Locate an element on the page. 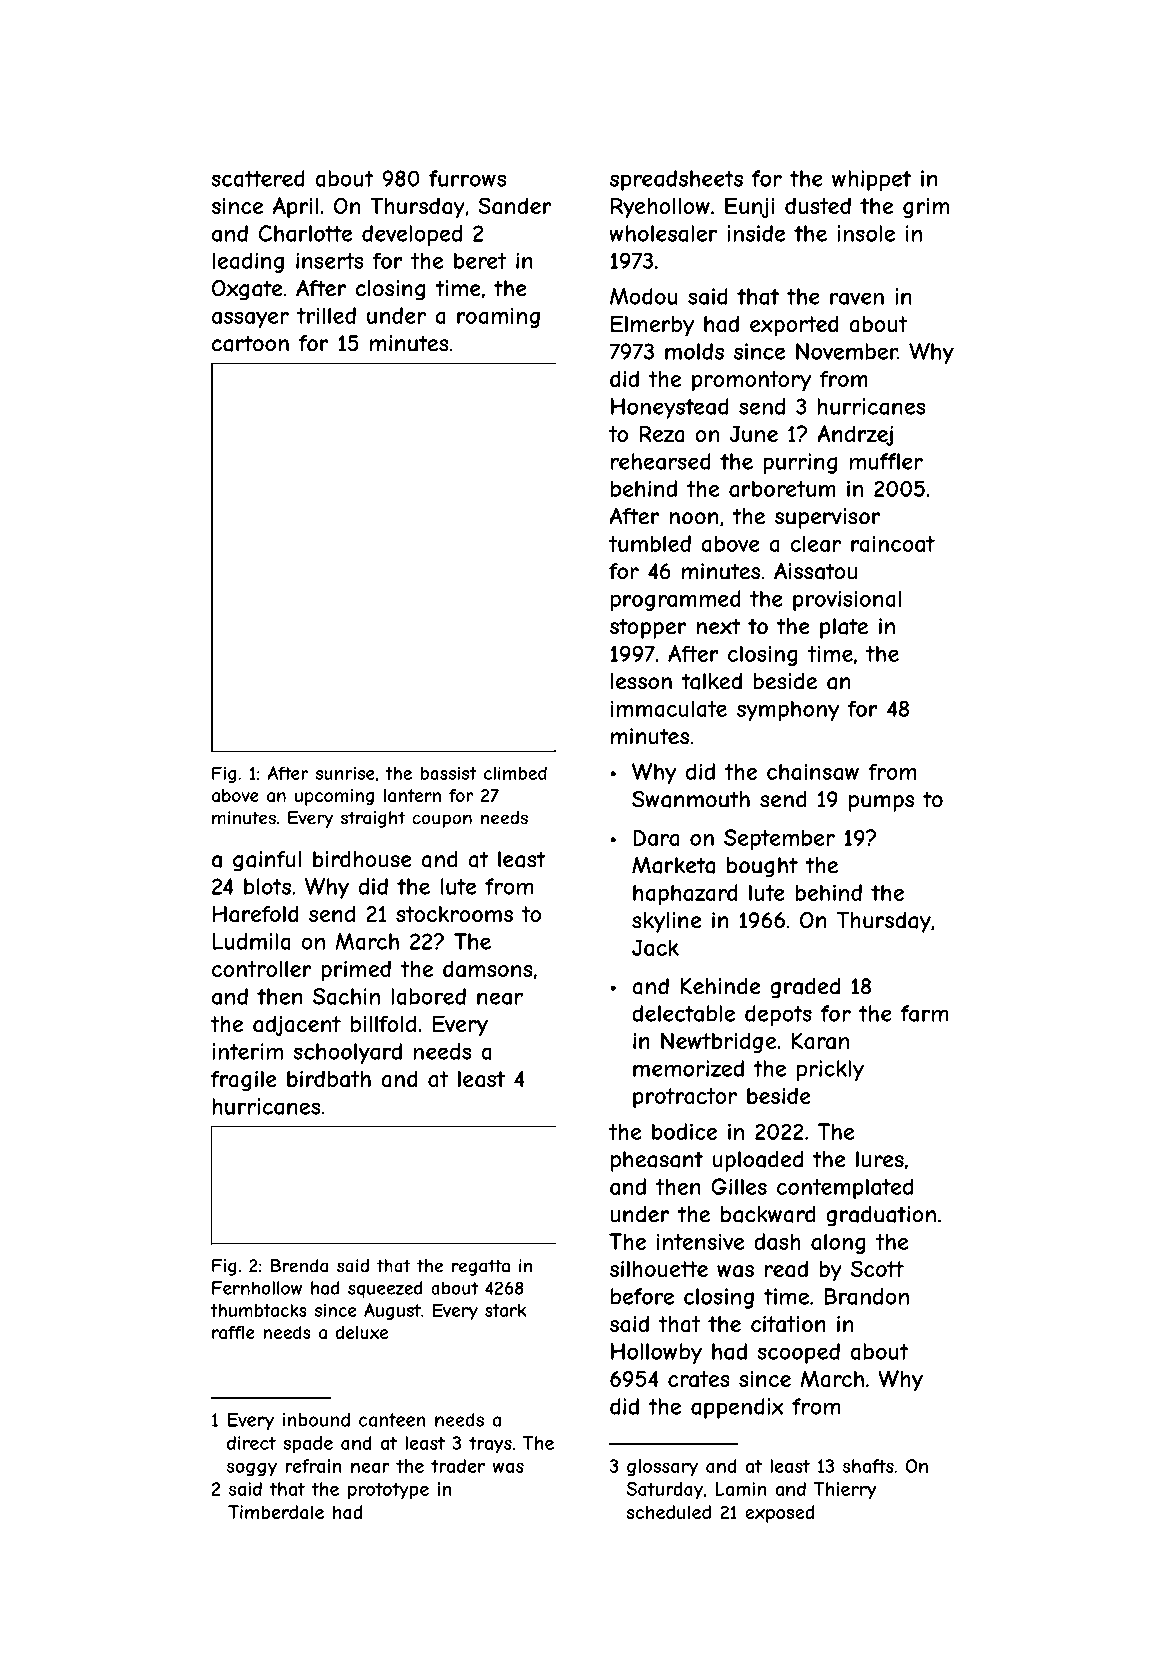 This document has width=1165, height=1654. Thierry is located at coordinates (845, 1491).
